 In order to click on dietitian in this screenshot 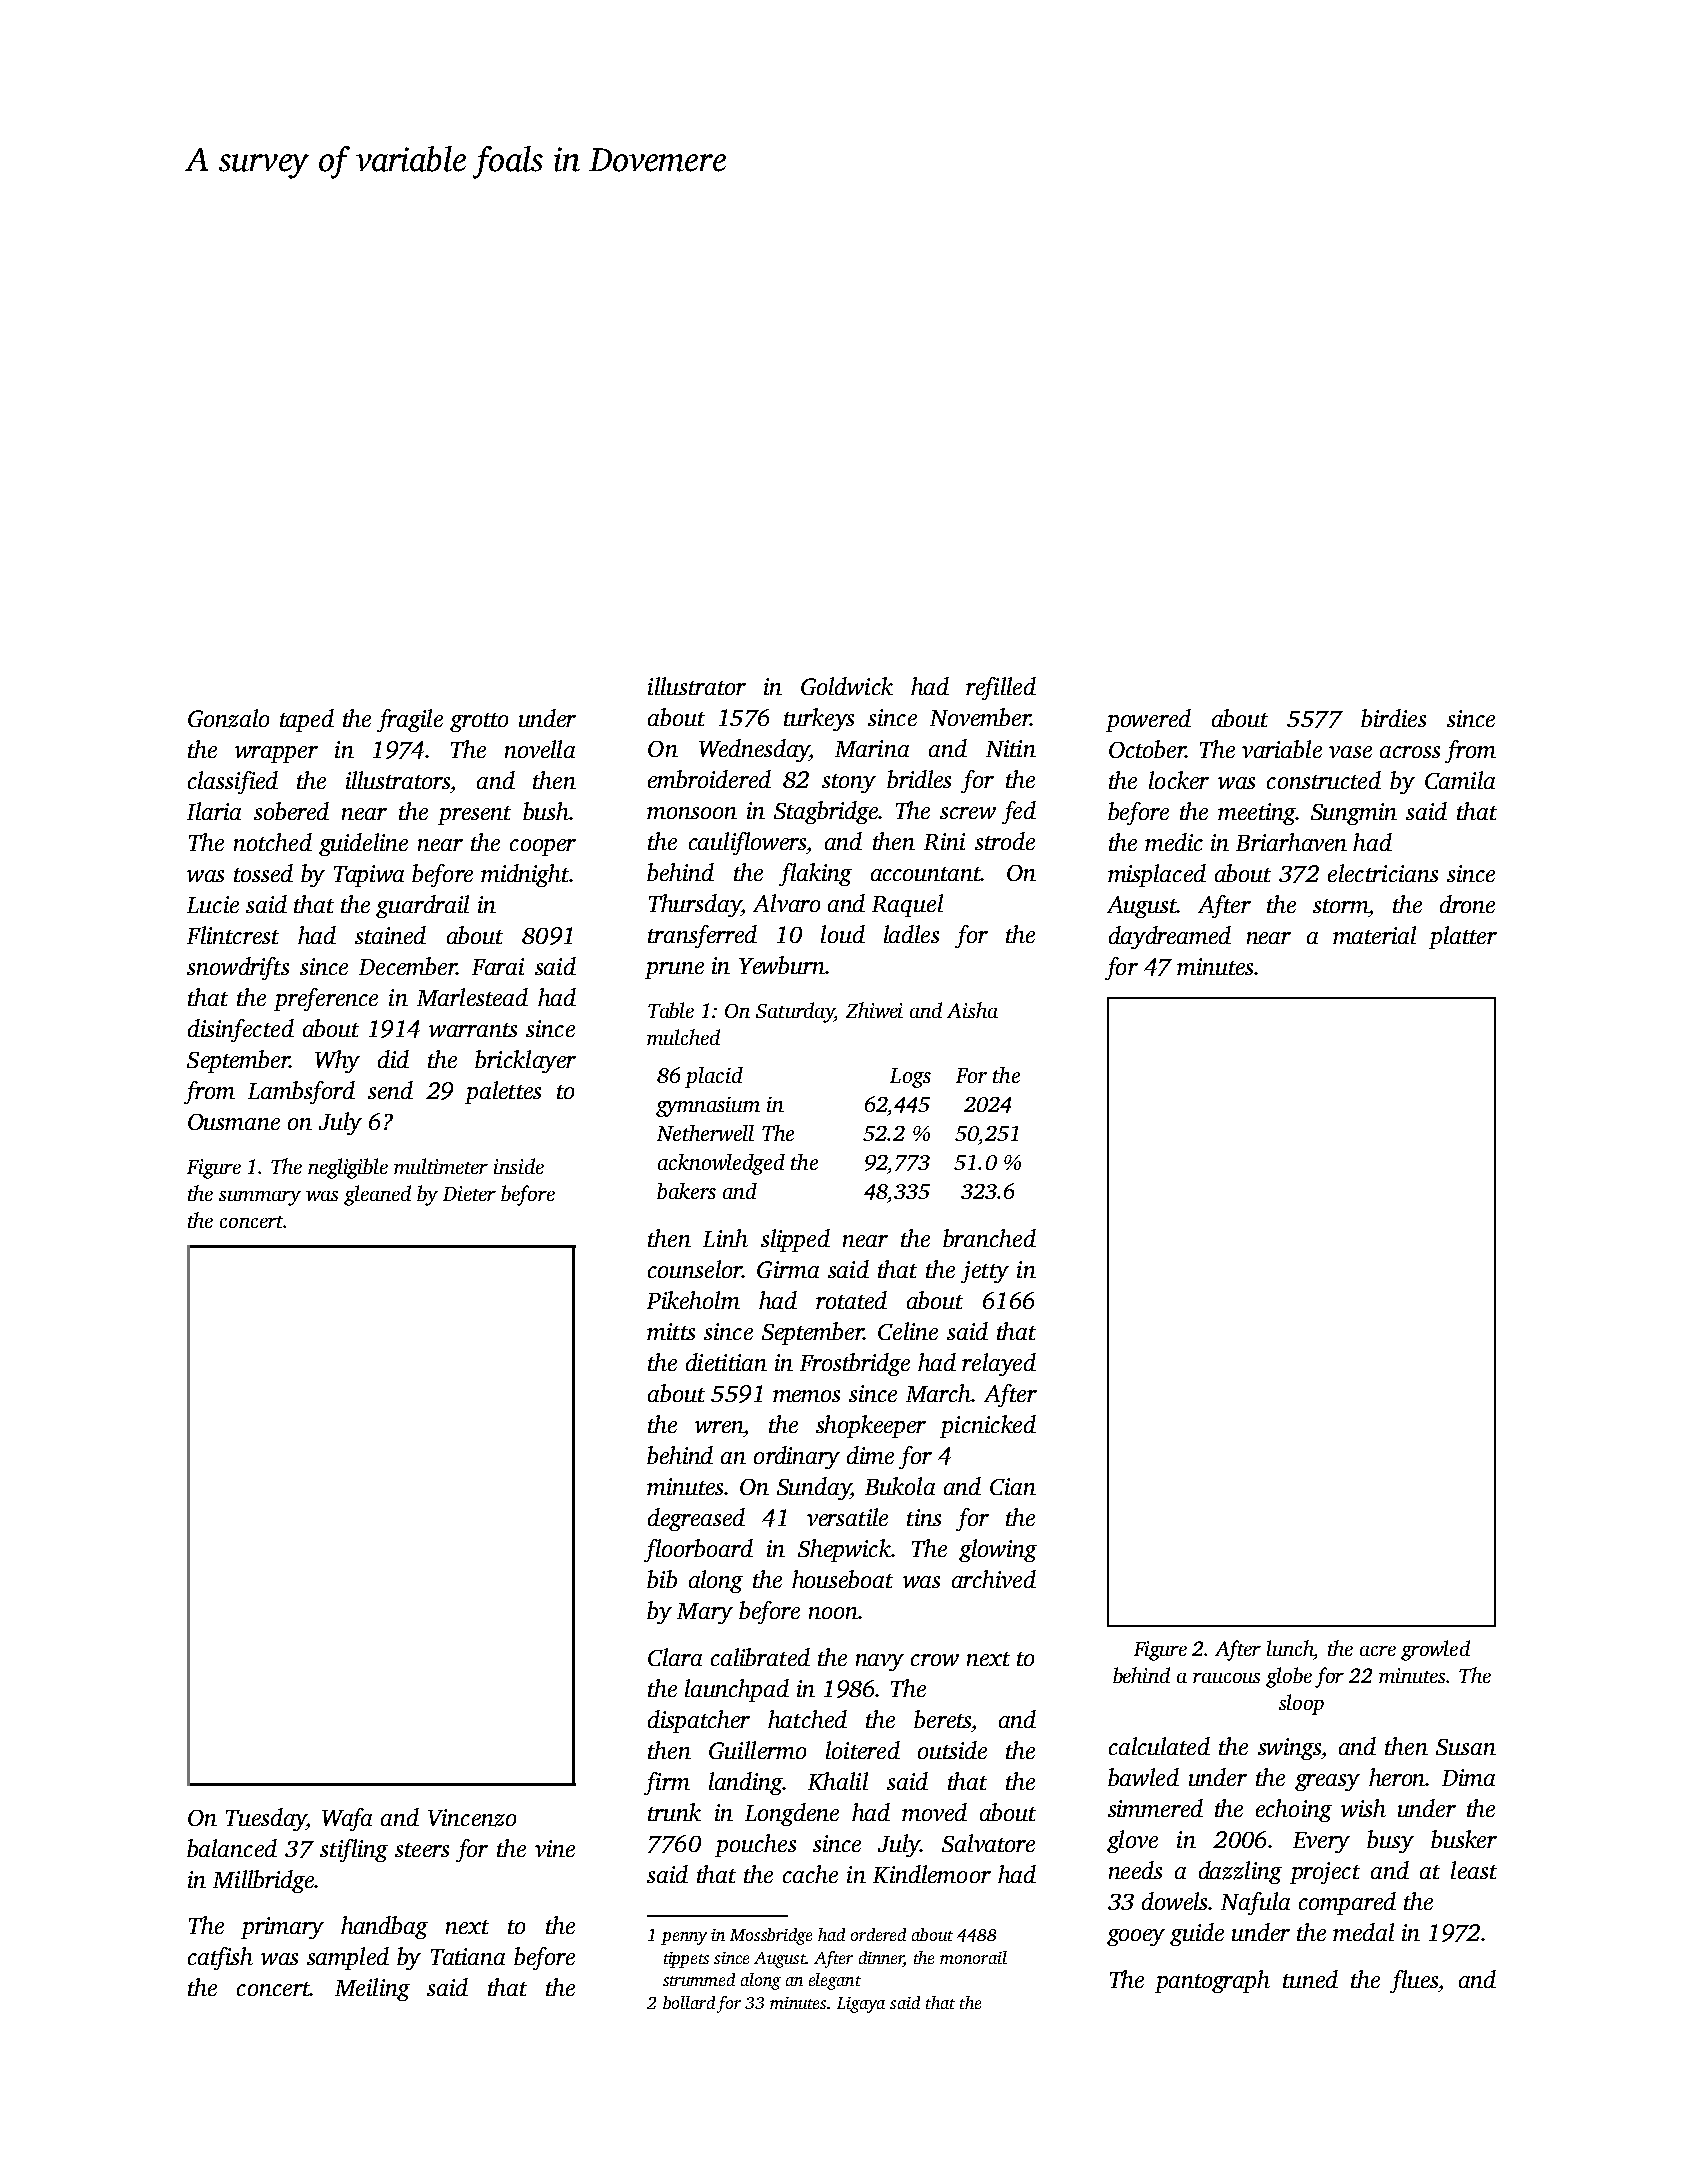, I will do `click(726, 1362)`.
